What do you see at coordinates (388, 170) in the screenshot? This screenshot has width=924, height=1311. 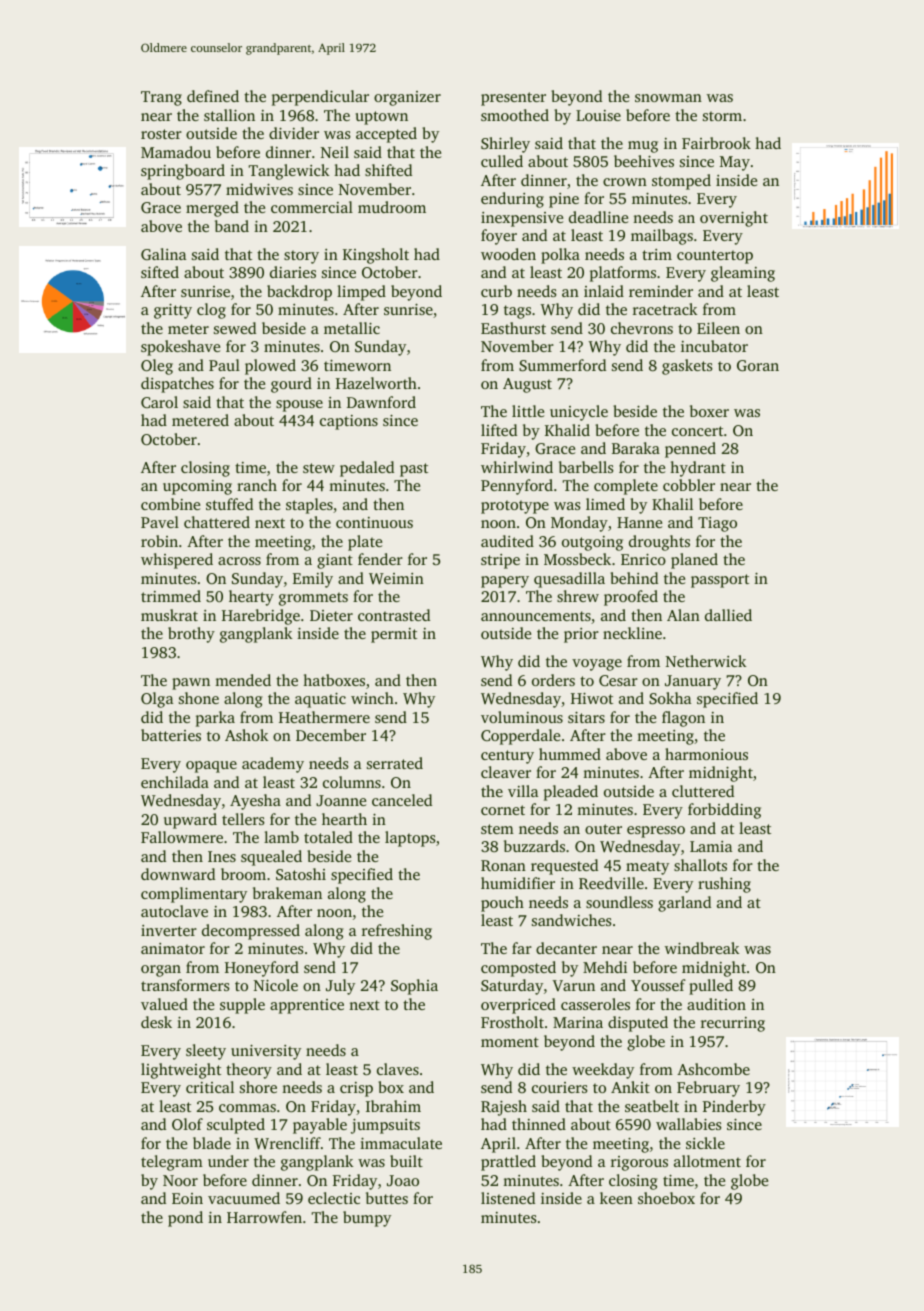 I see `shifted` at bounding box center [388, 170].
